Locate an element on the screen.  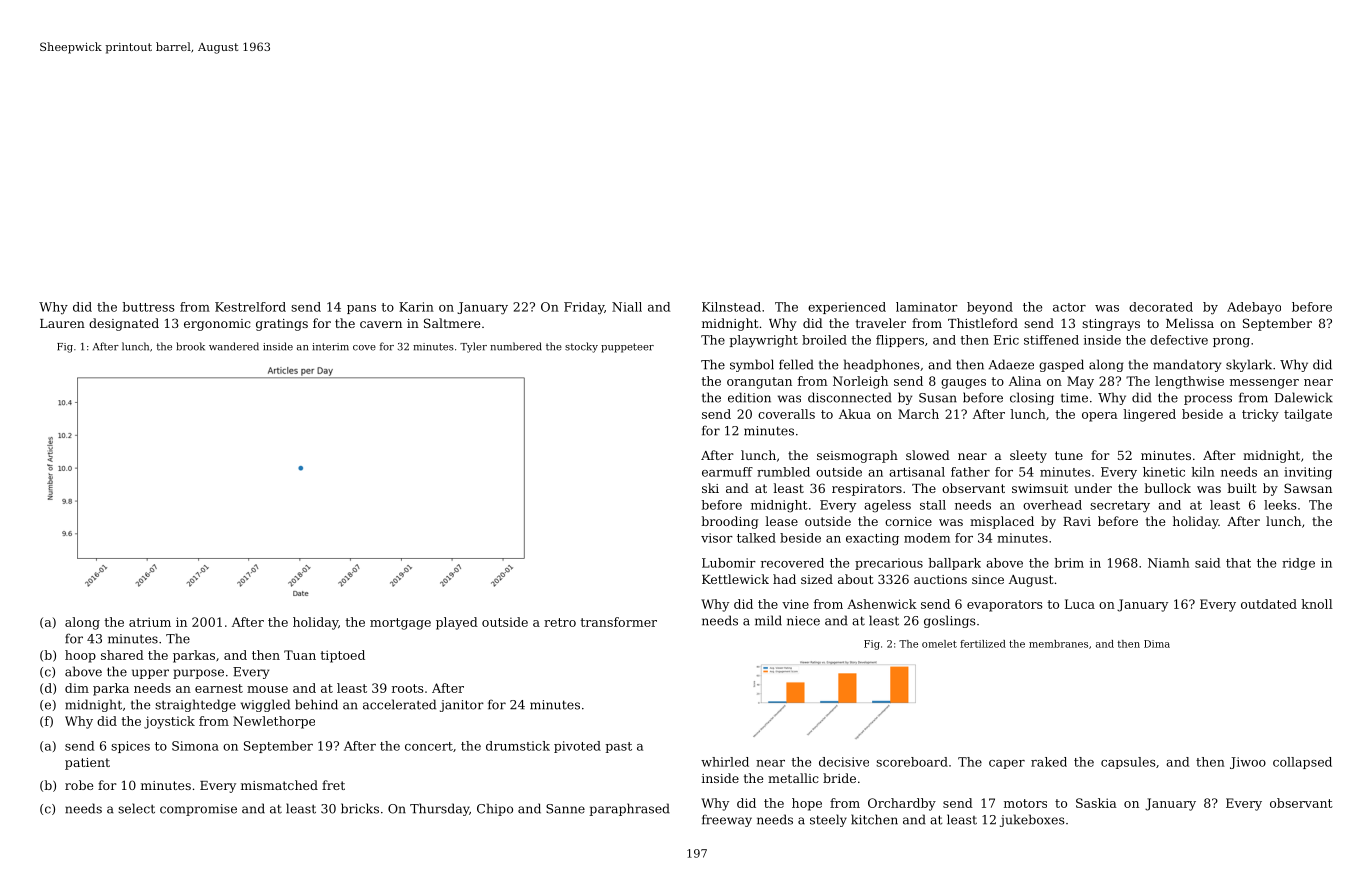
brook is located at coordinates (190, 346).
